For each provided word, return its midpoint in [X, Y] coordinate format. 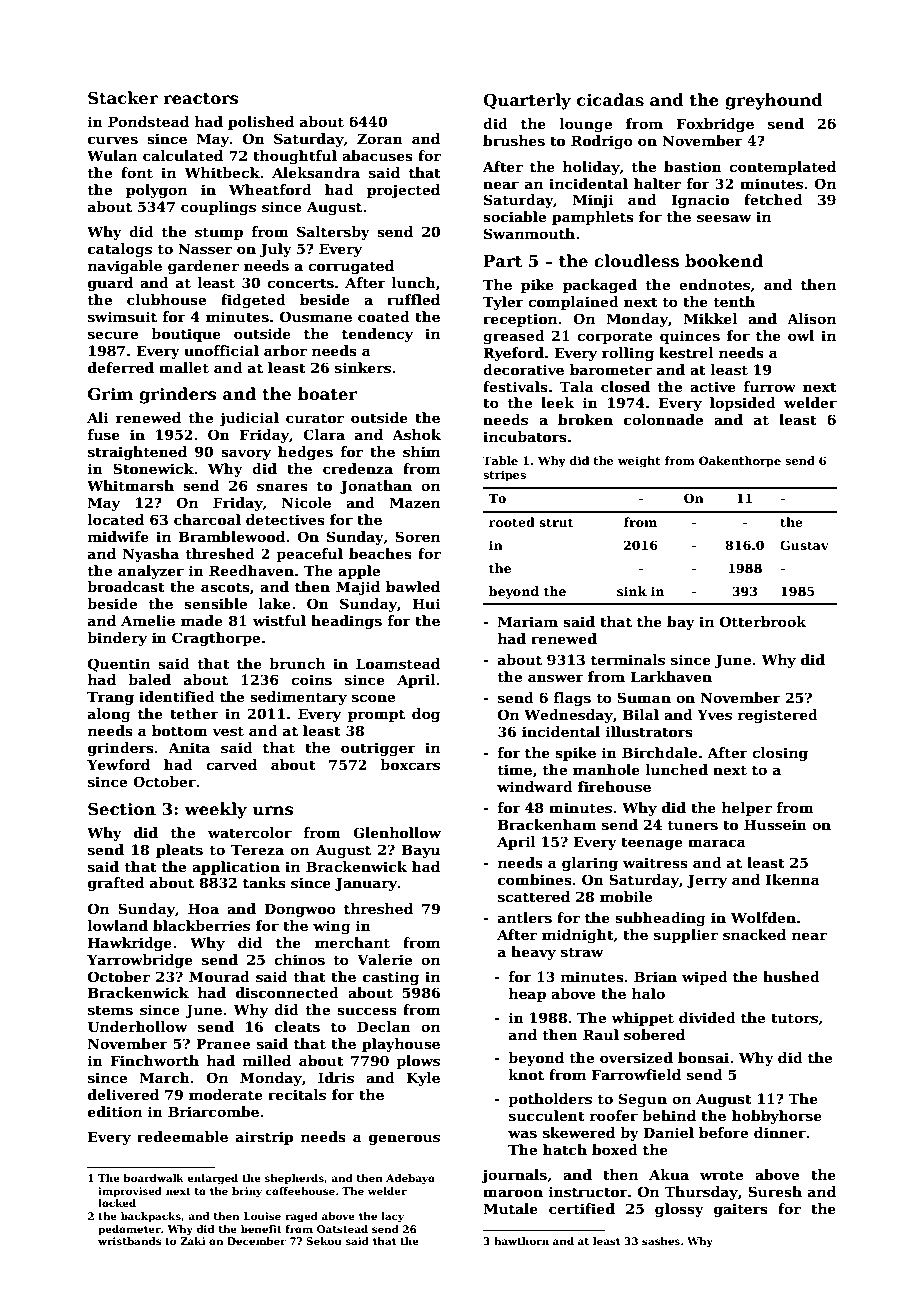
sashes [661, 1241]
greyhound [774, 101]
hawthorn [521, 1241]
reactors [201, 99]
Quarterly [527, 101]
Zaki [193, 1241]
